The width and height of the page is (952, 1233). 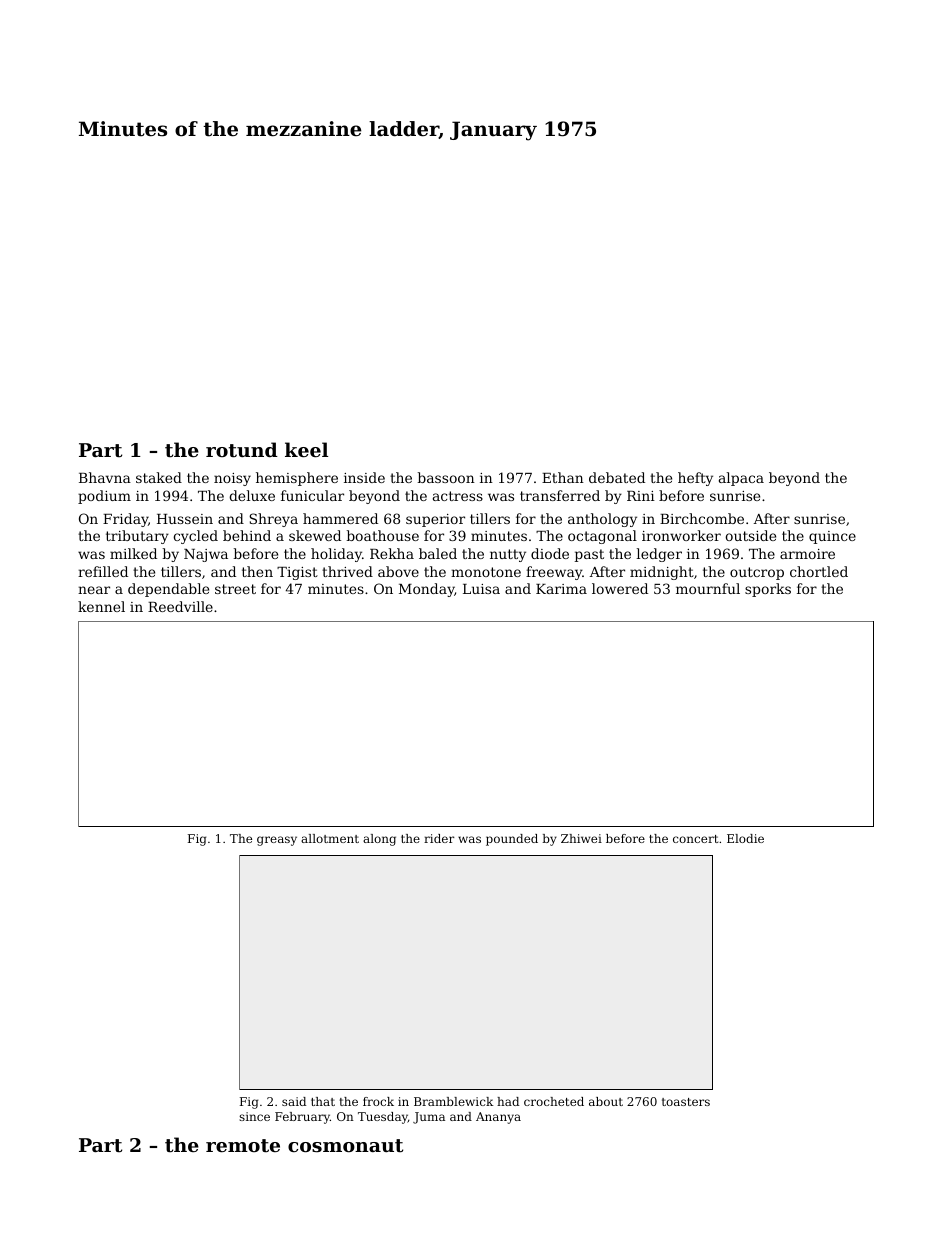 What do you see at coordinates (345, 1145) in the page?
I see `cosmonaut` at bounding box center [345, 1145].
